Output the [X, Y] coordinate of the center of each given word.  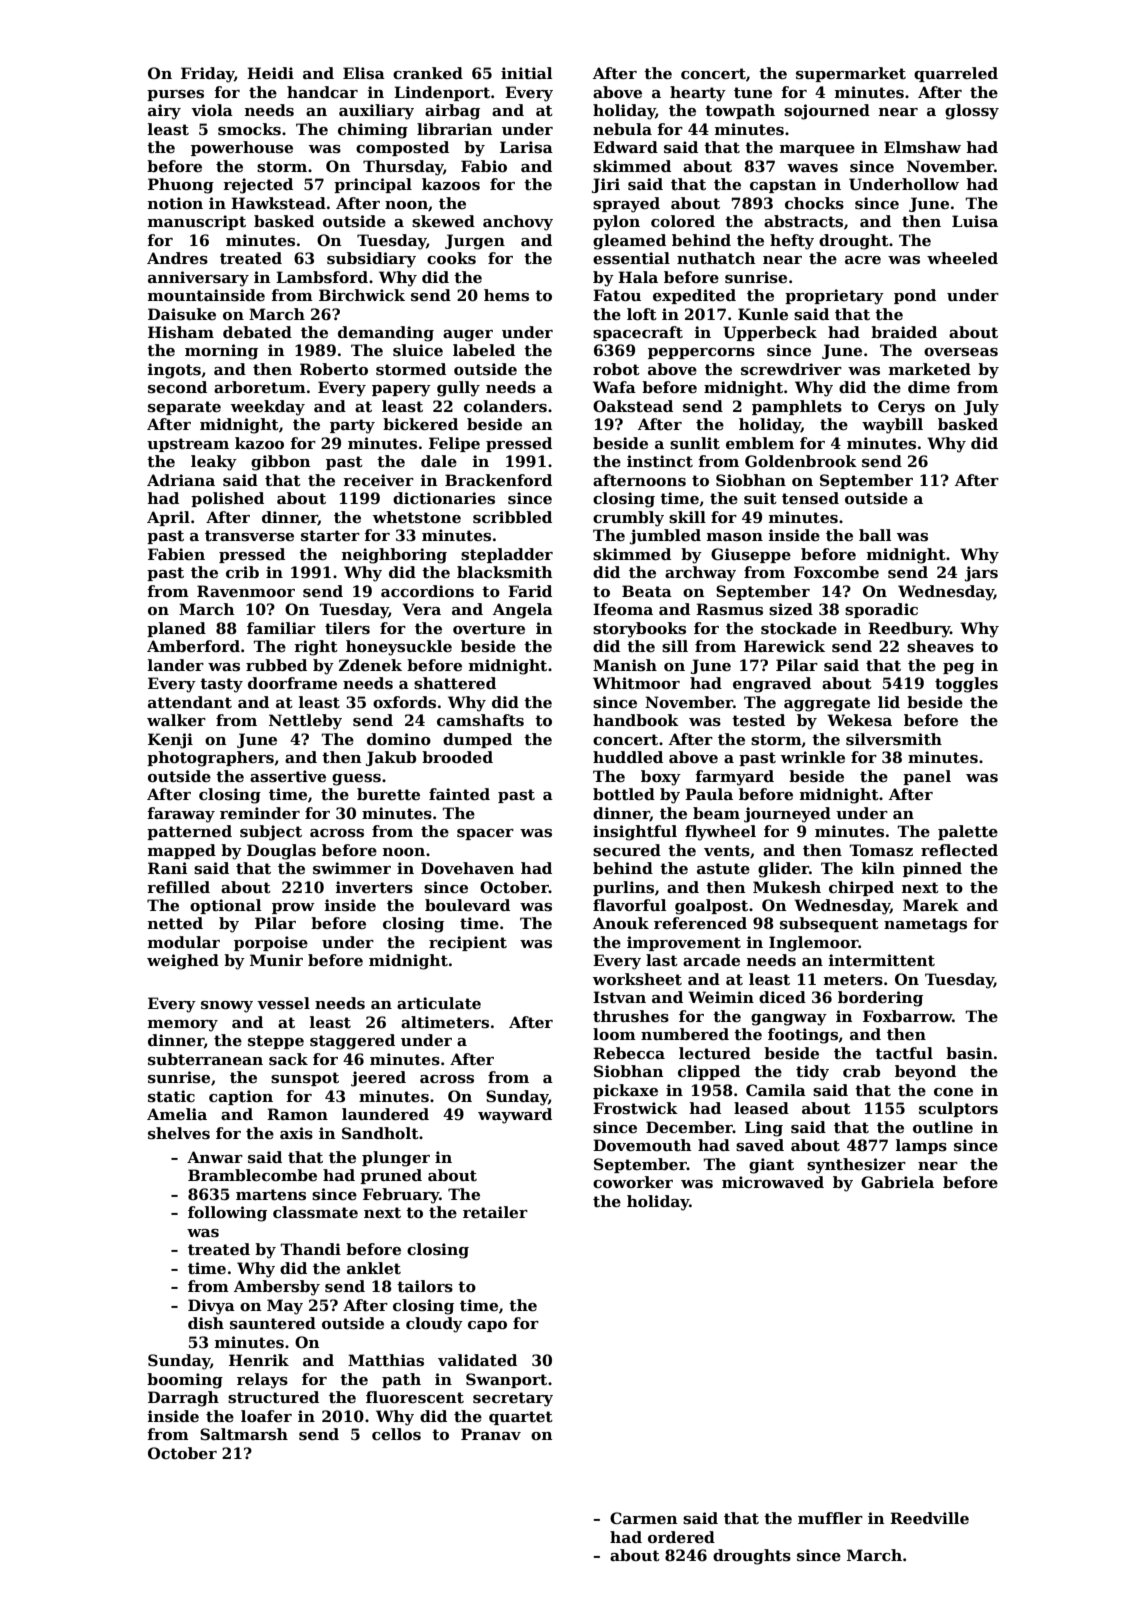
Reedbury [909, 630]
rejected [258, 186]
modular [184, 942]
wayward [515, 1116]
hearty [698, 94]
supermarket [851, 74]
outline [943, 1127]
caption [241, 1097]
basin [969, 1053]
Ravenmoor [246, 591]
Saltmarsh [244, 1434]
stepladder [507, 555]
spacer [485, 834]
